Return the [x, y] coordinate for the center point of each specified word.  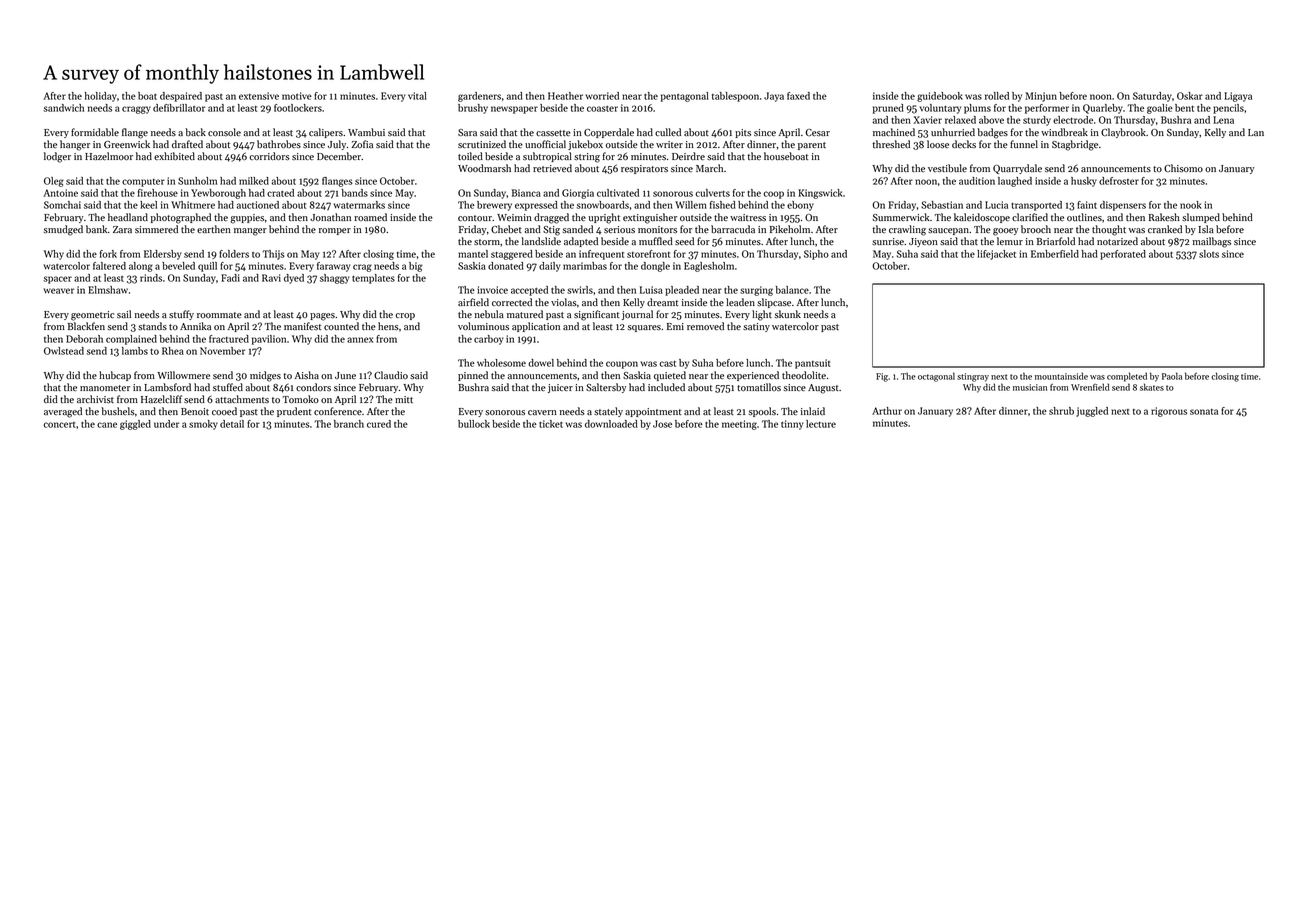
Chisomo [1183, 168]
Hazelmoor [109, 156]
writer [669, 144]
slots [1209, 254]
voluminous [483, 326]
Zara [122, 229]
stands [152, 326]
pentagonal [685, 97]
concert [59, 425]
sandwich [64, 108]
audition [977, 181]
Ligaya [1238, 97]
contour [475, 218]
